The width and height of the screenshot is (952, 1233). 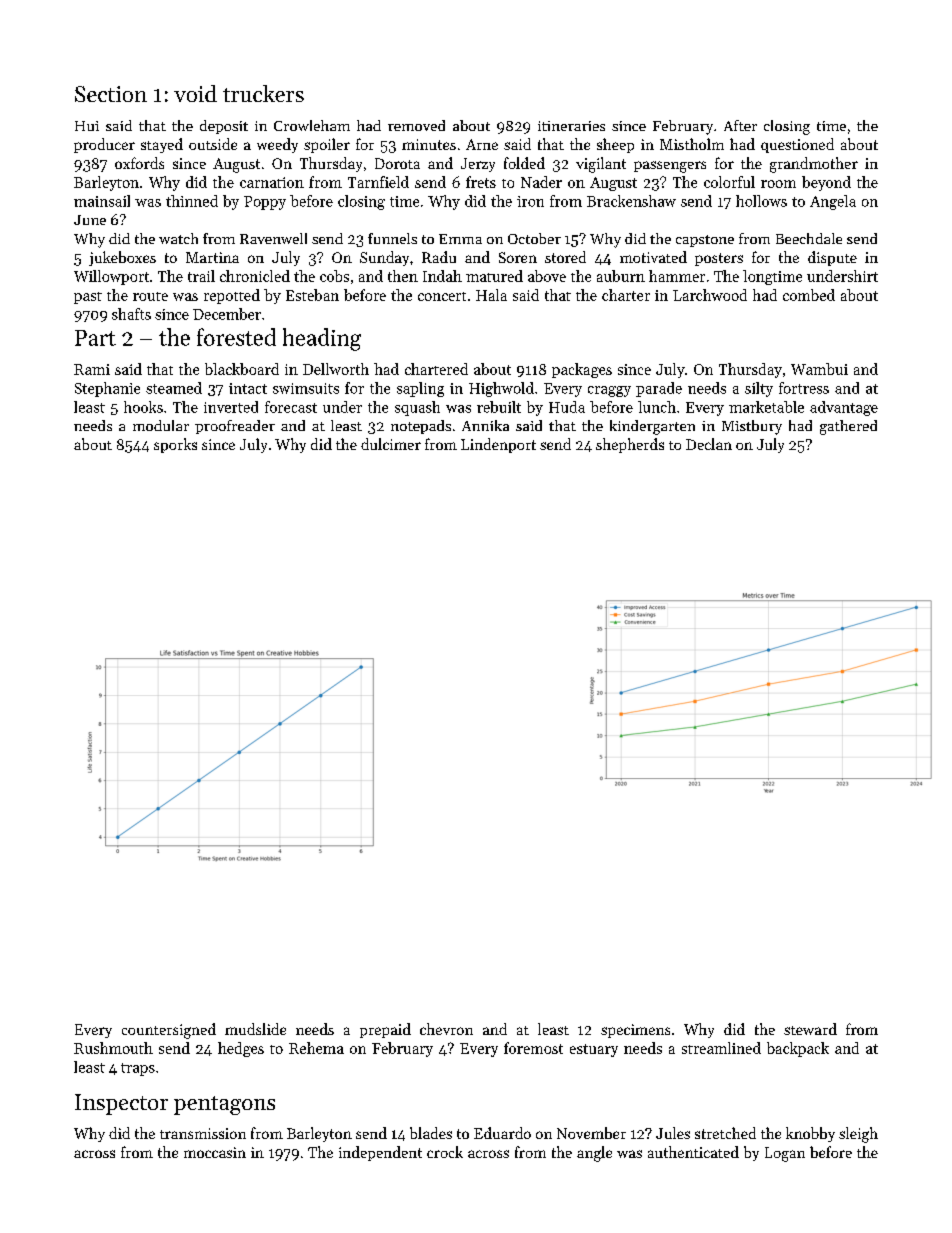 What do you see at coordinates (797, 145) in the screenshot?
I see `questioned` at bounding box center [797, 145].
